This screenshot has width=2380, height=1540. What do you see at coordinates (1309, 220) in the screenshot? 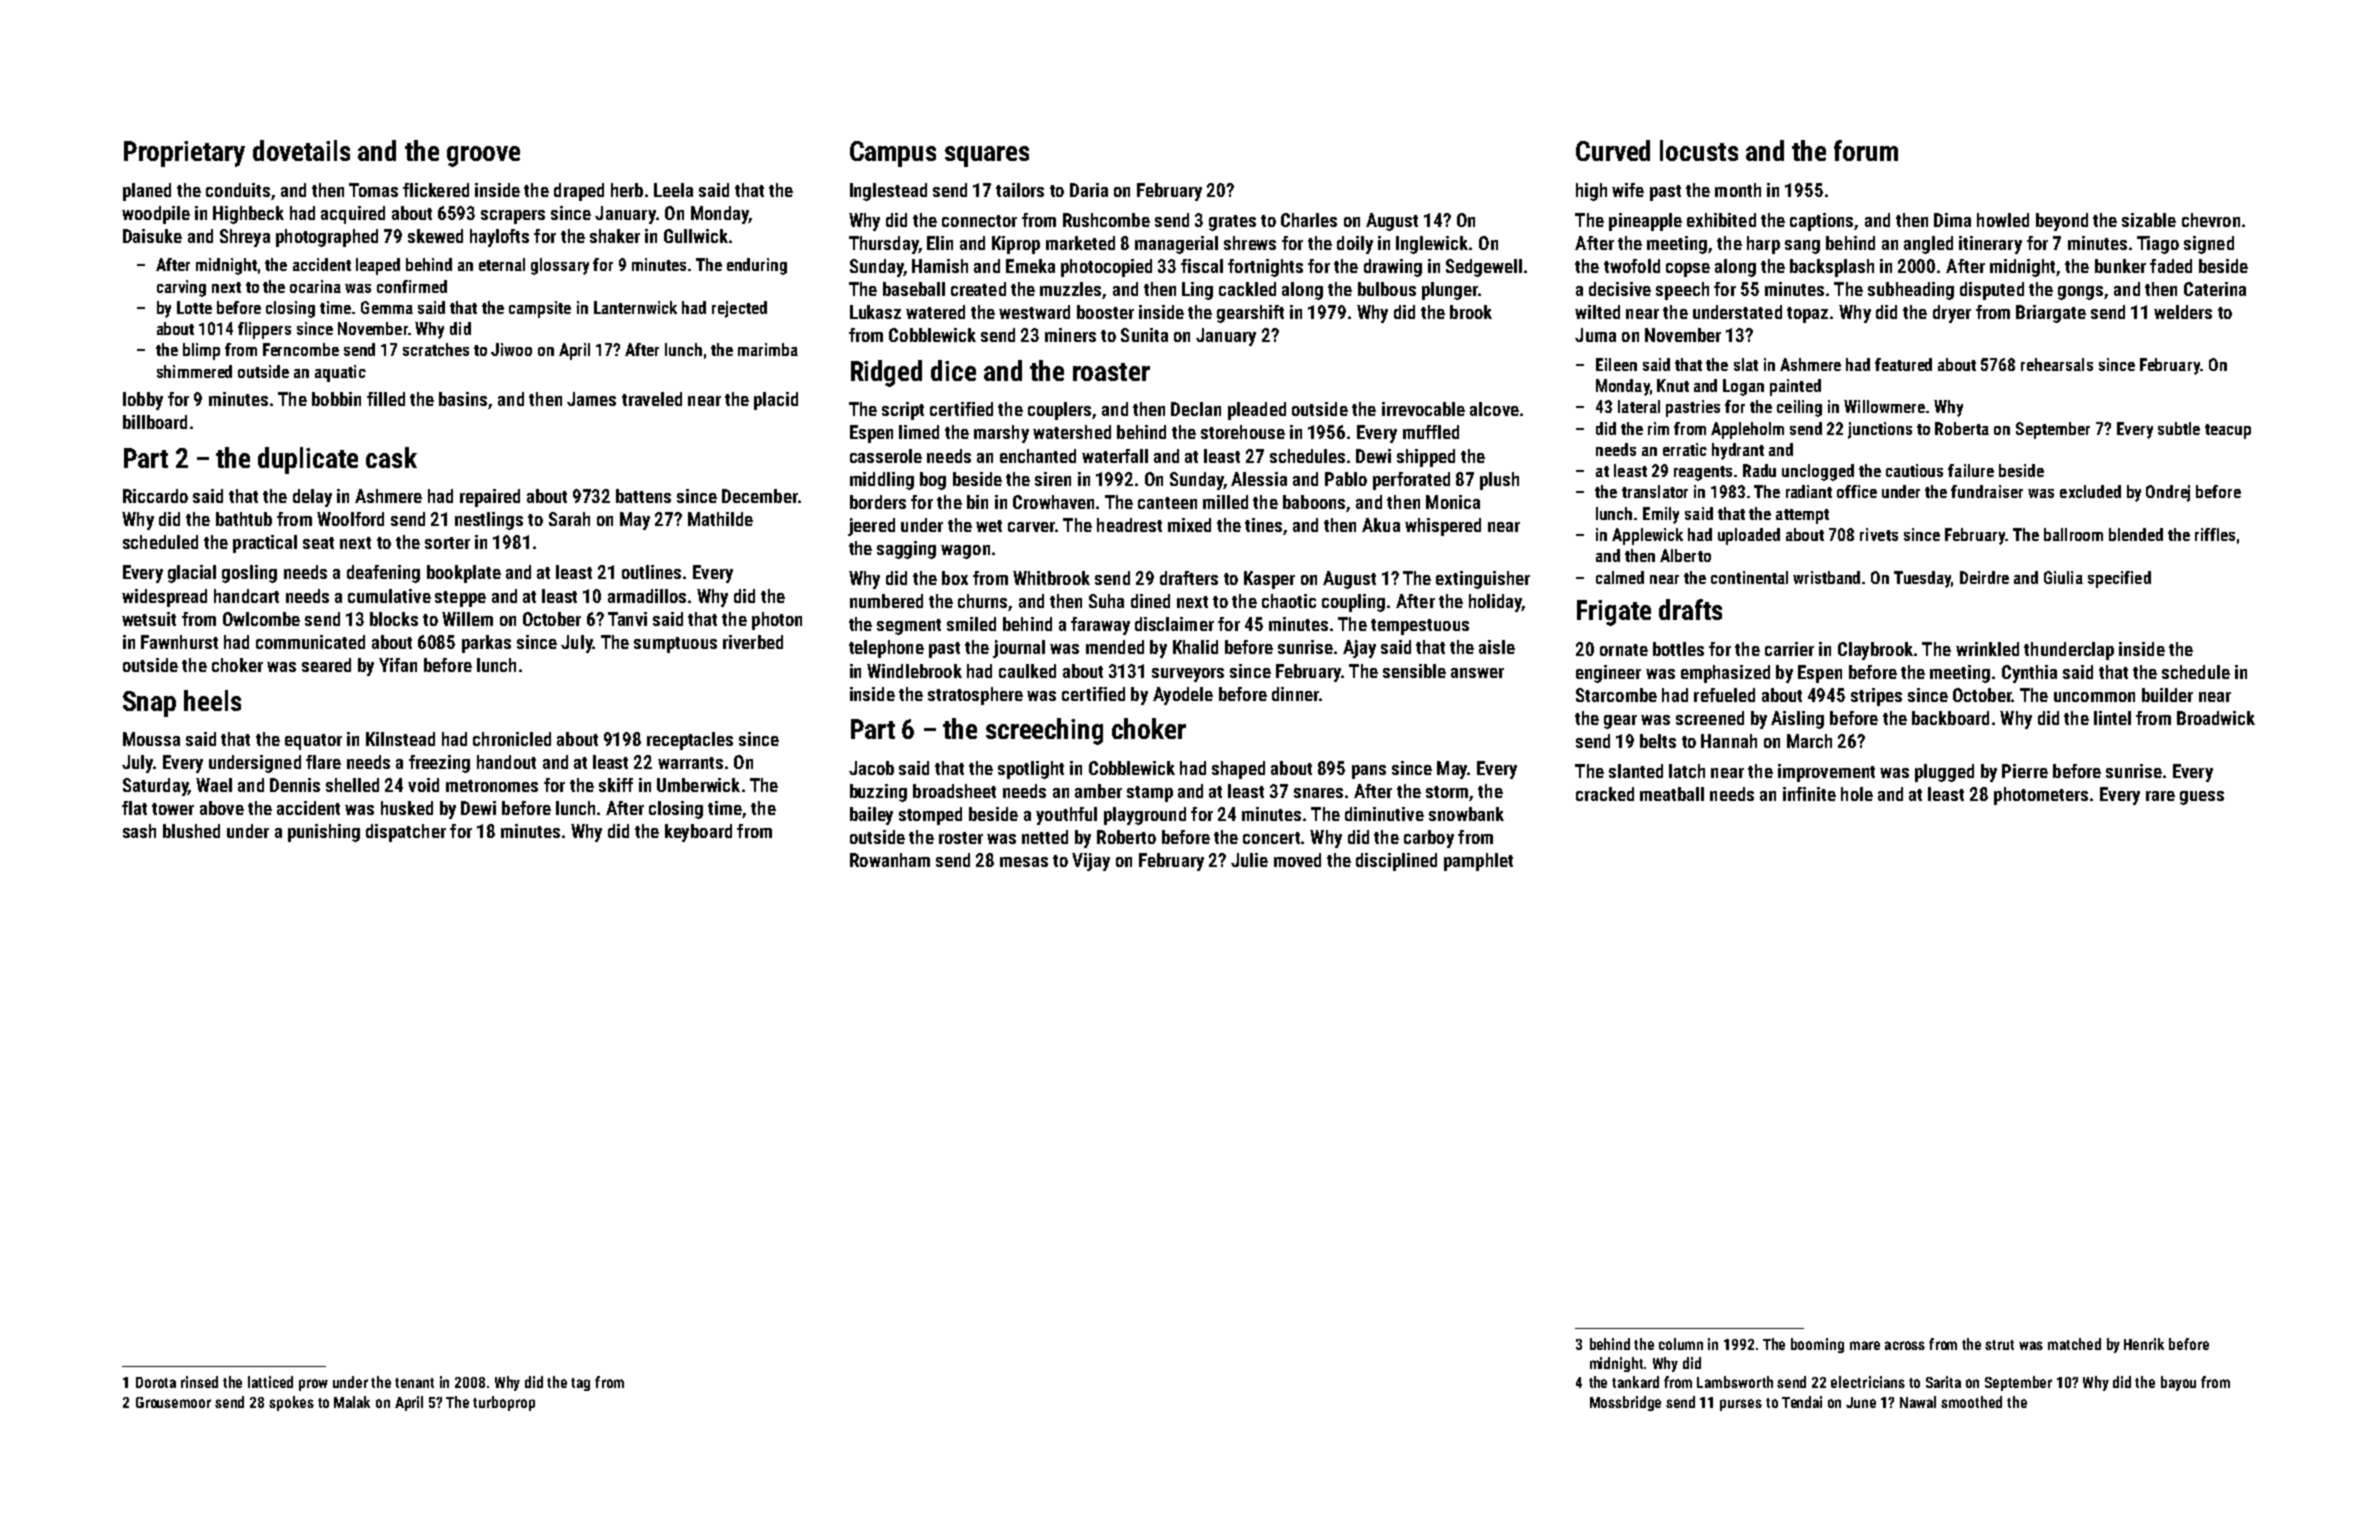
I see `Charles` at bounding box center [1309, 220].
